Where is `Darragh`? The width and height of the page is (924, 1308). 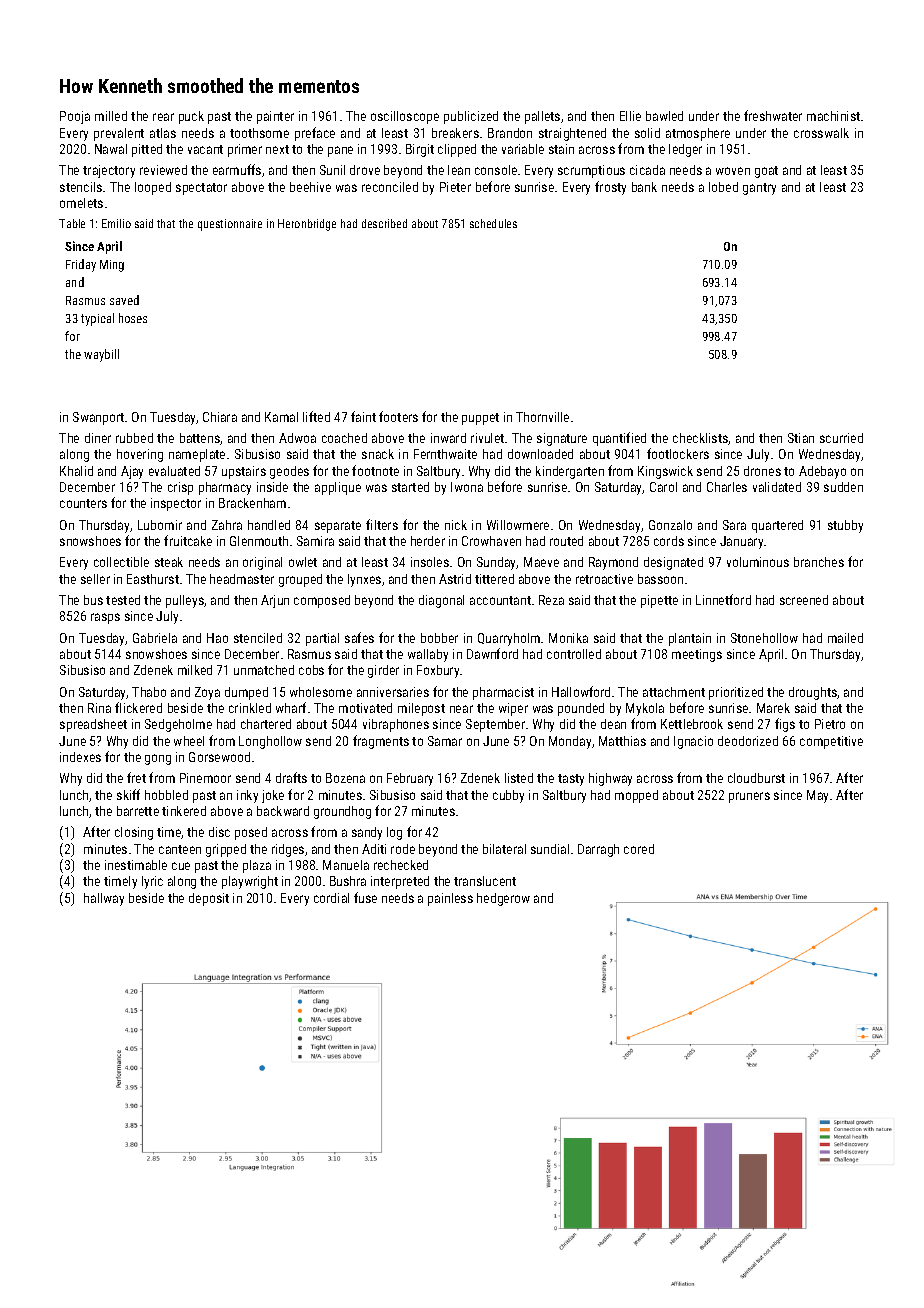 Darragh is located at coordinates (598, 850).
